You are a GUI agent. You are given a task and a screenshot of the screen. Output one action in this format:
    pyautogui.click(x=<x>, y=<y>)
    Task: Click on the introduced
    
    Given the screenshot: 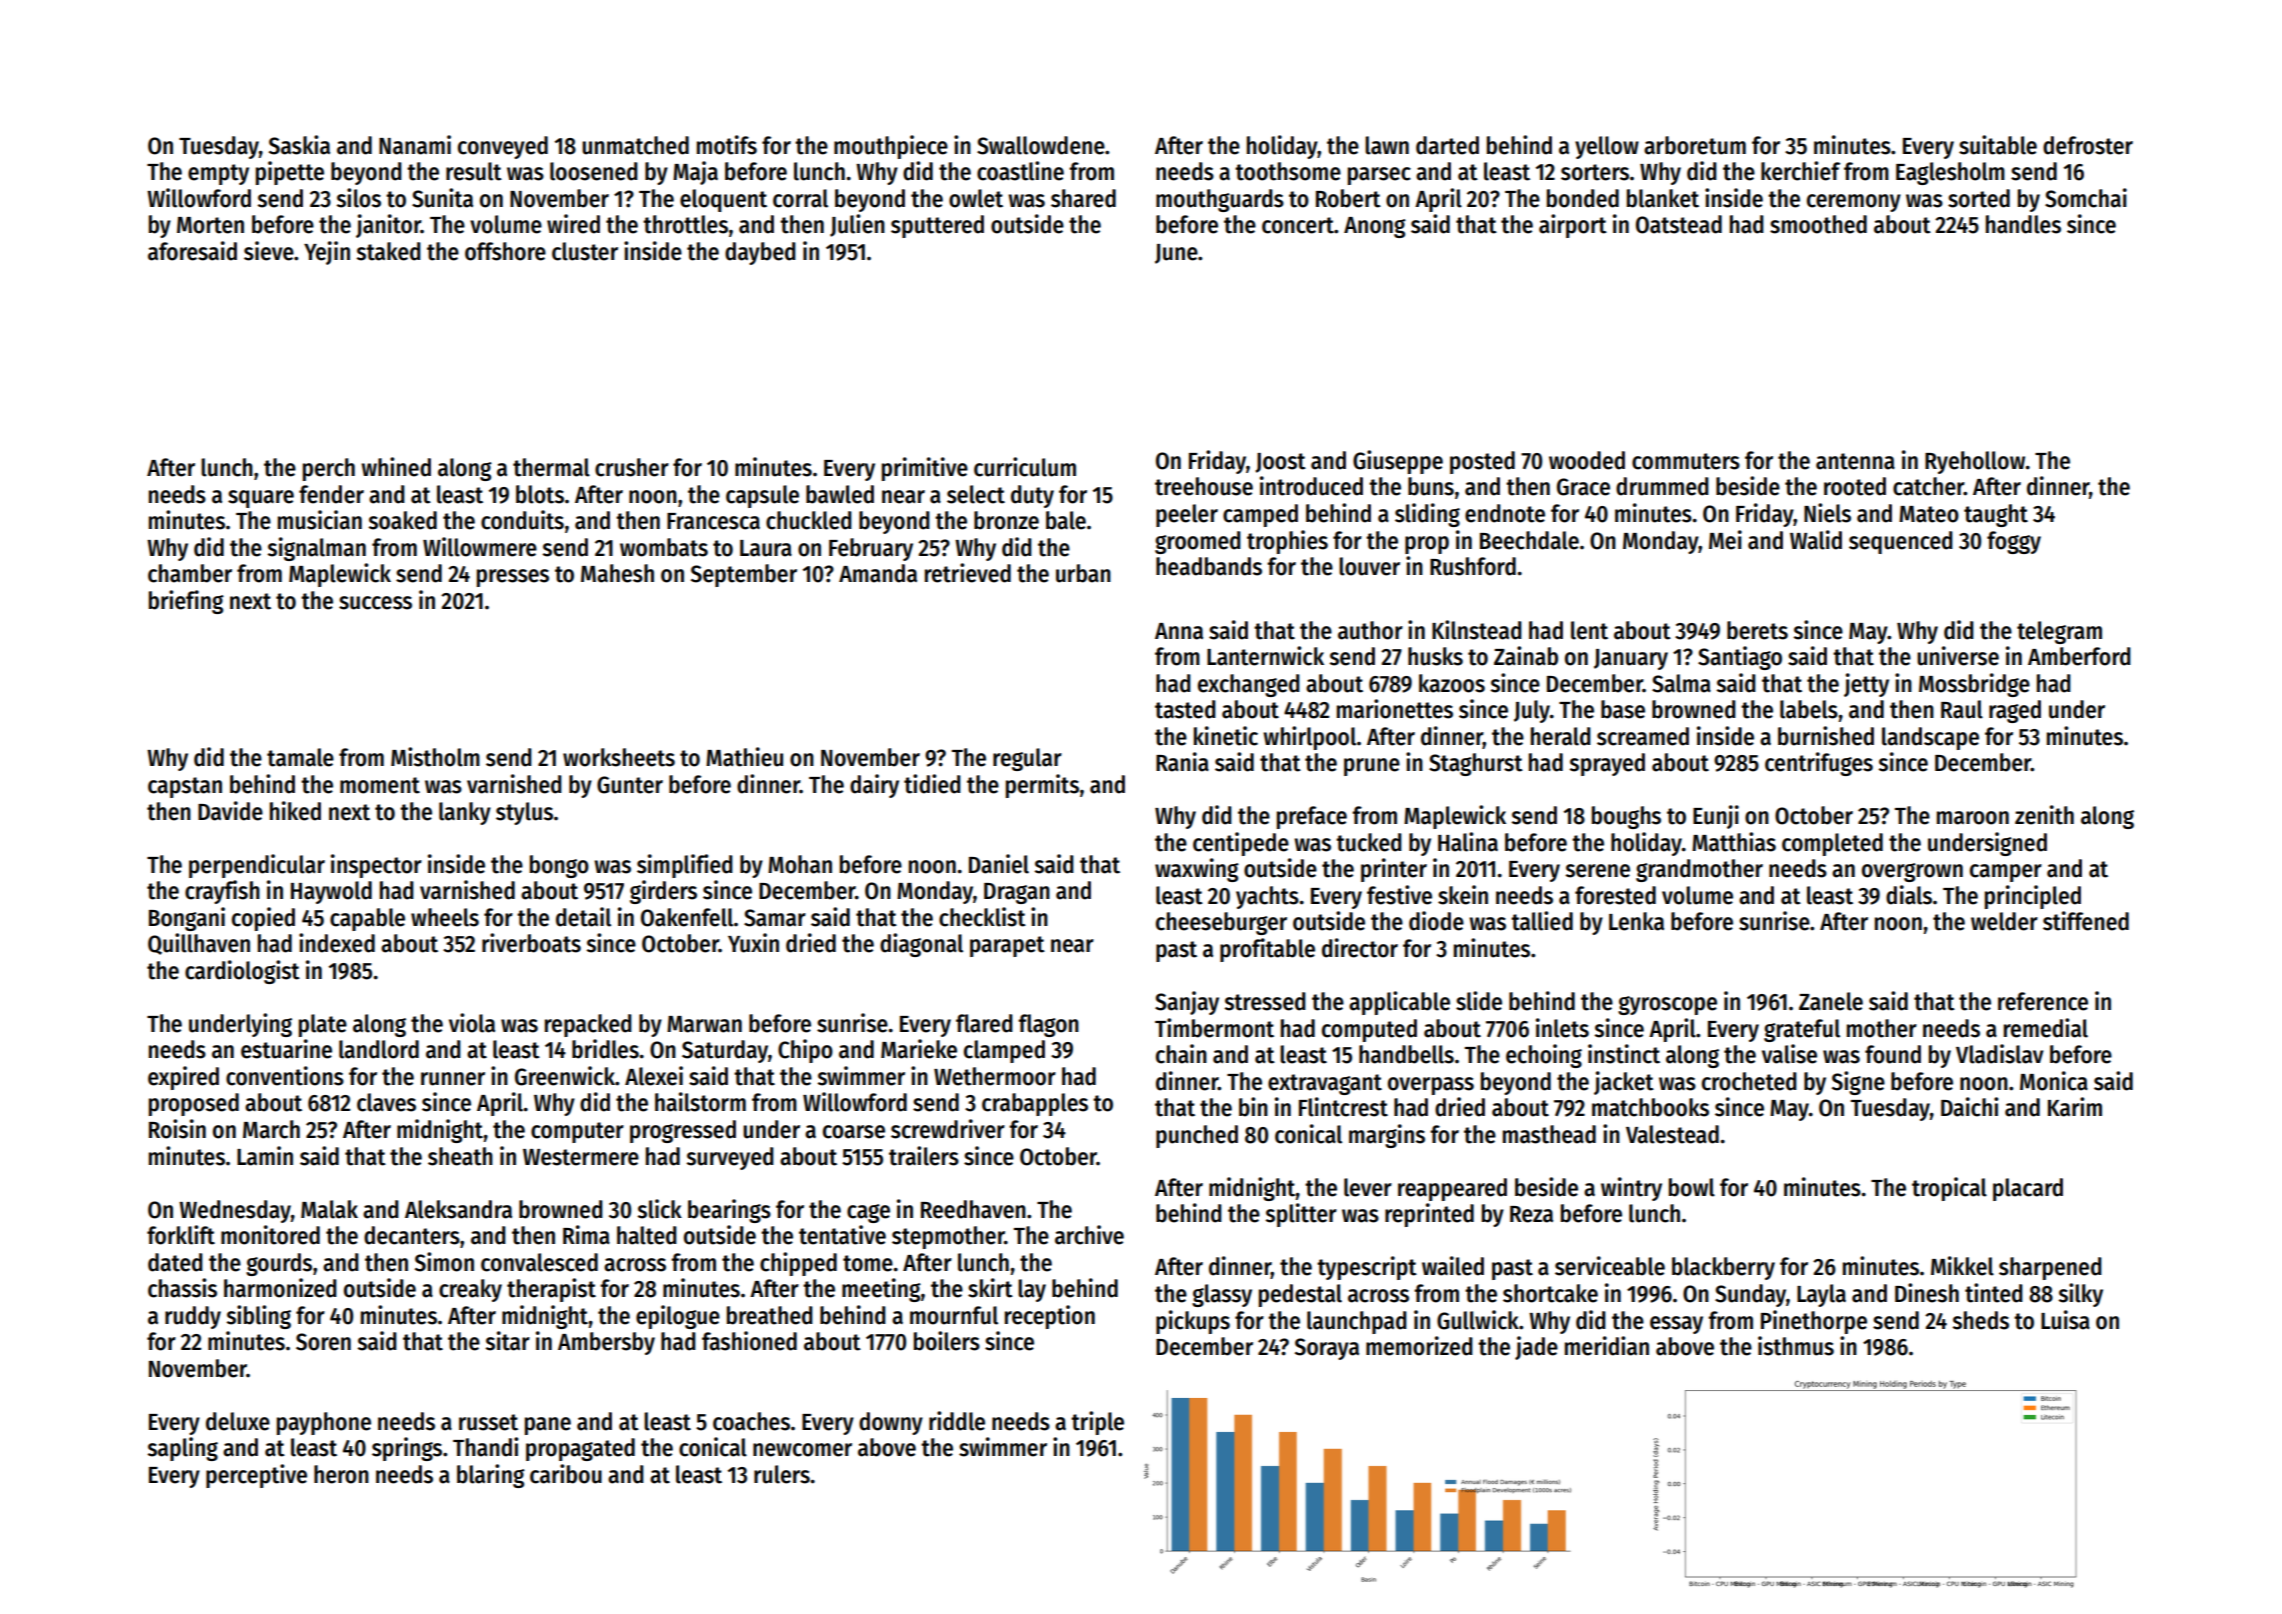 What is the action you would take?
    pyautogui.click(x=1311, y=486)
